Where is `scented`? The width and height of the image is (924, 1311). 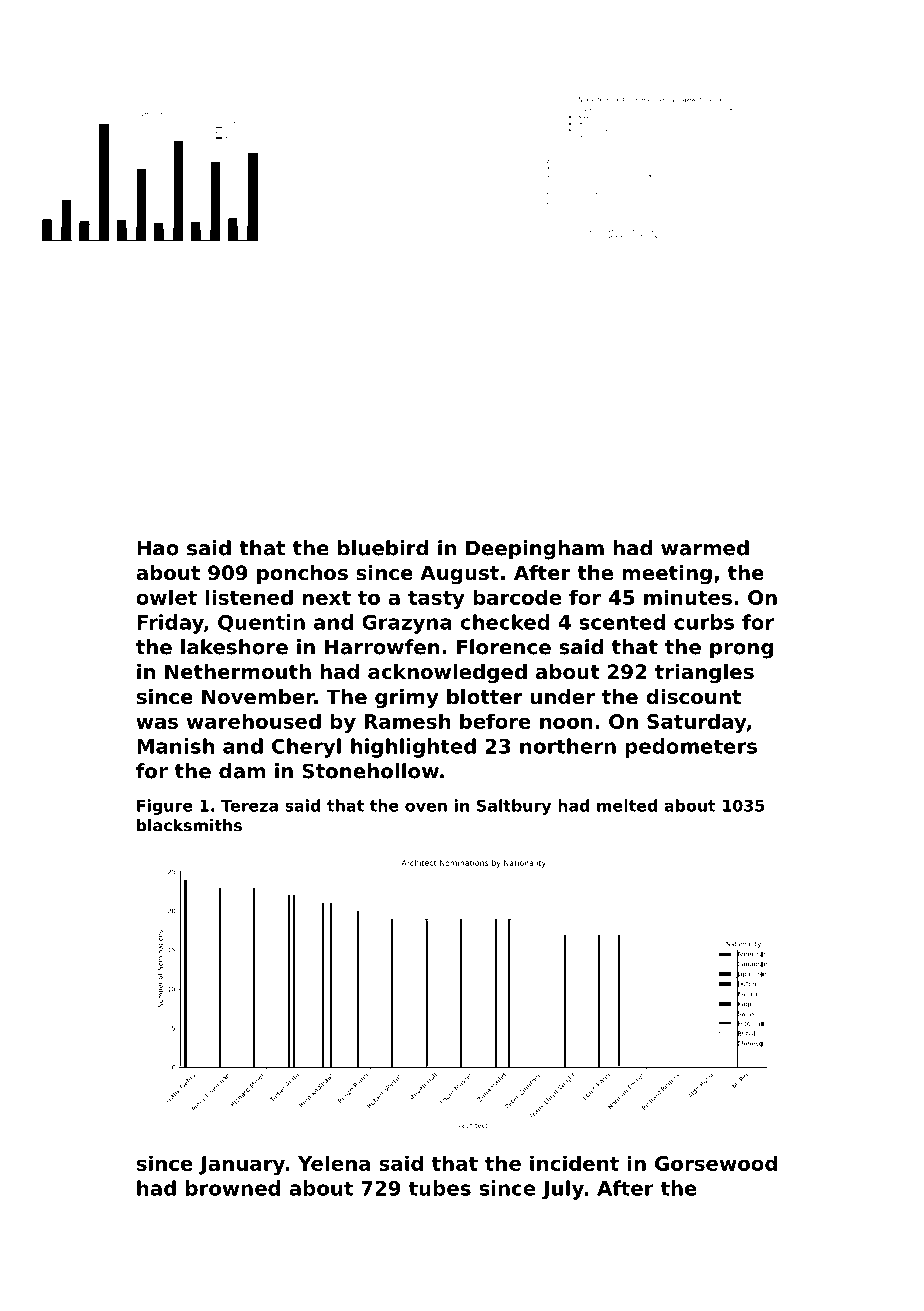
scented is located at coordinates (622, 622).
